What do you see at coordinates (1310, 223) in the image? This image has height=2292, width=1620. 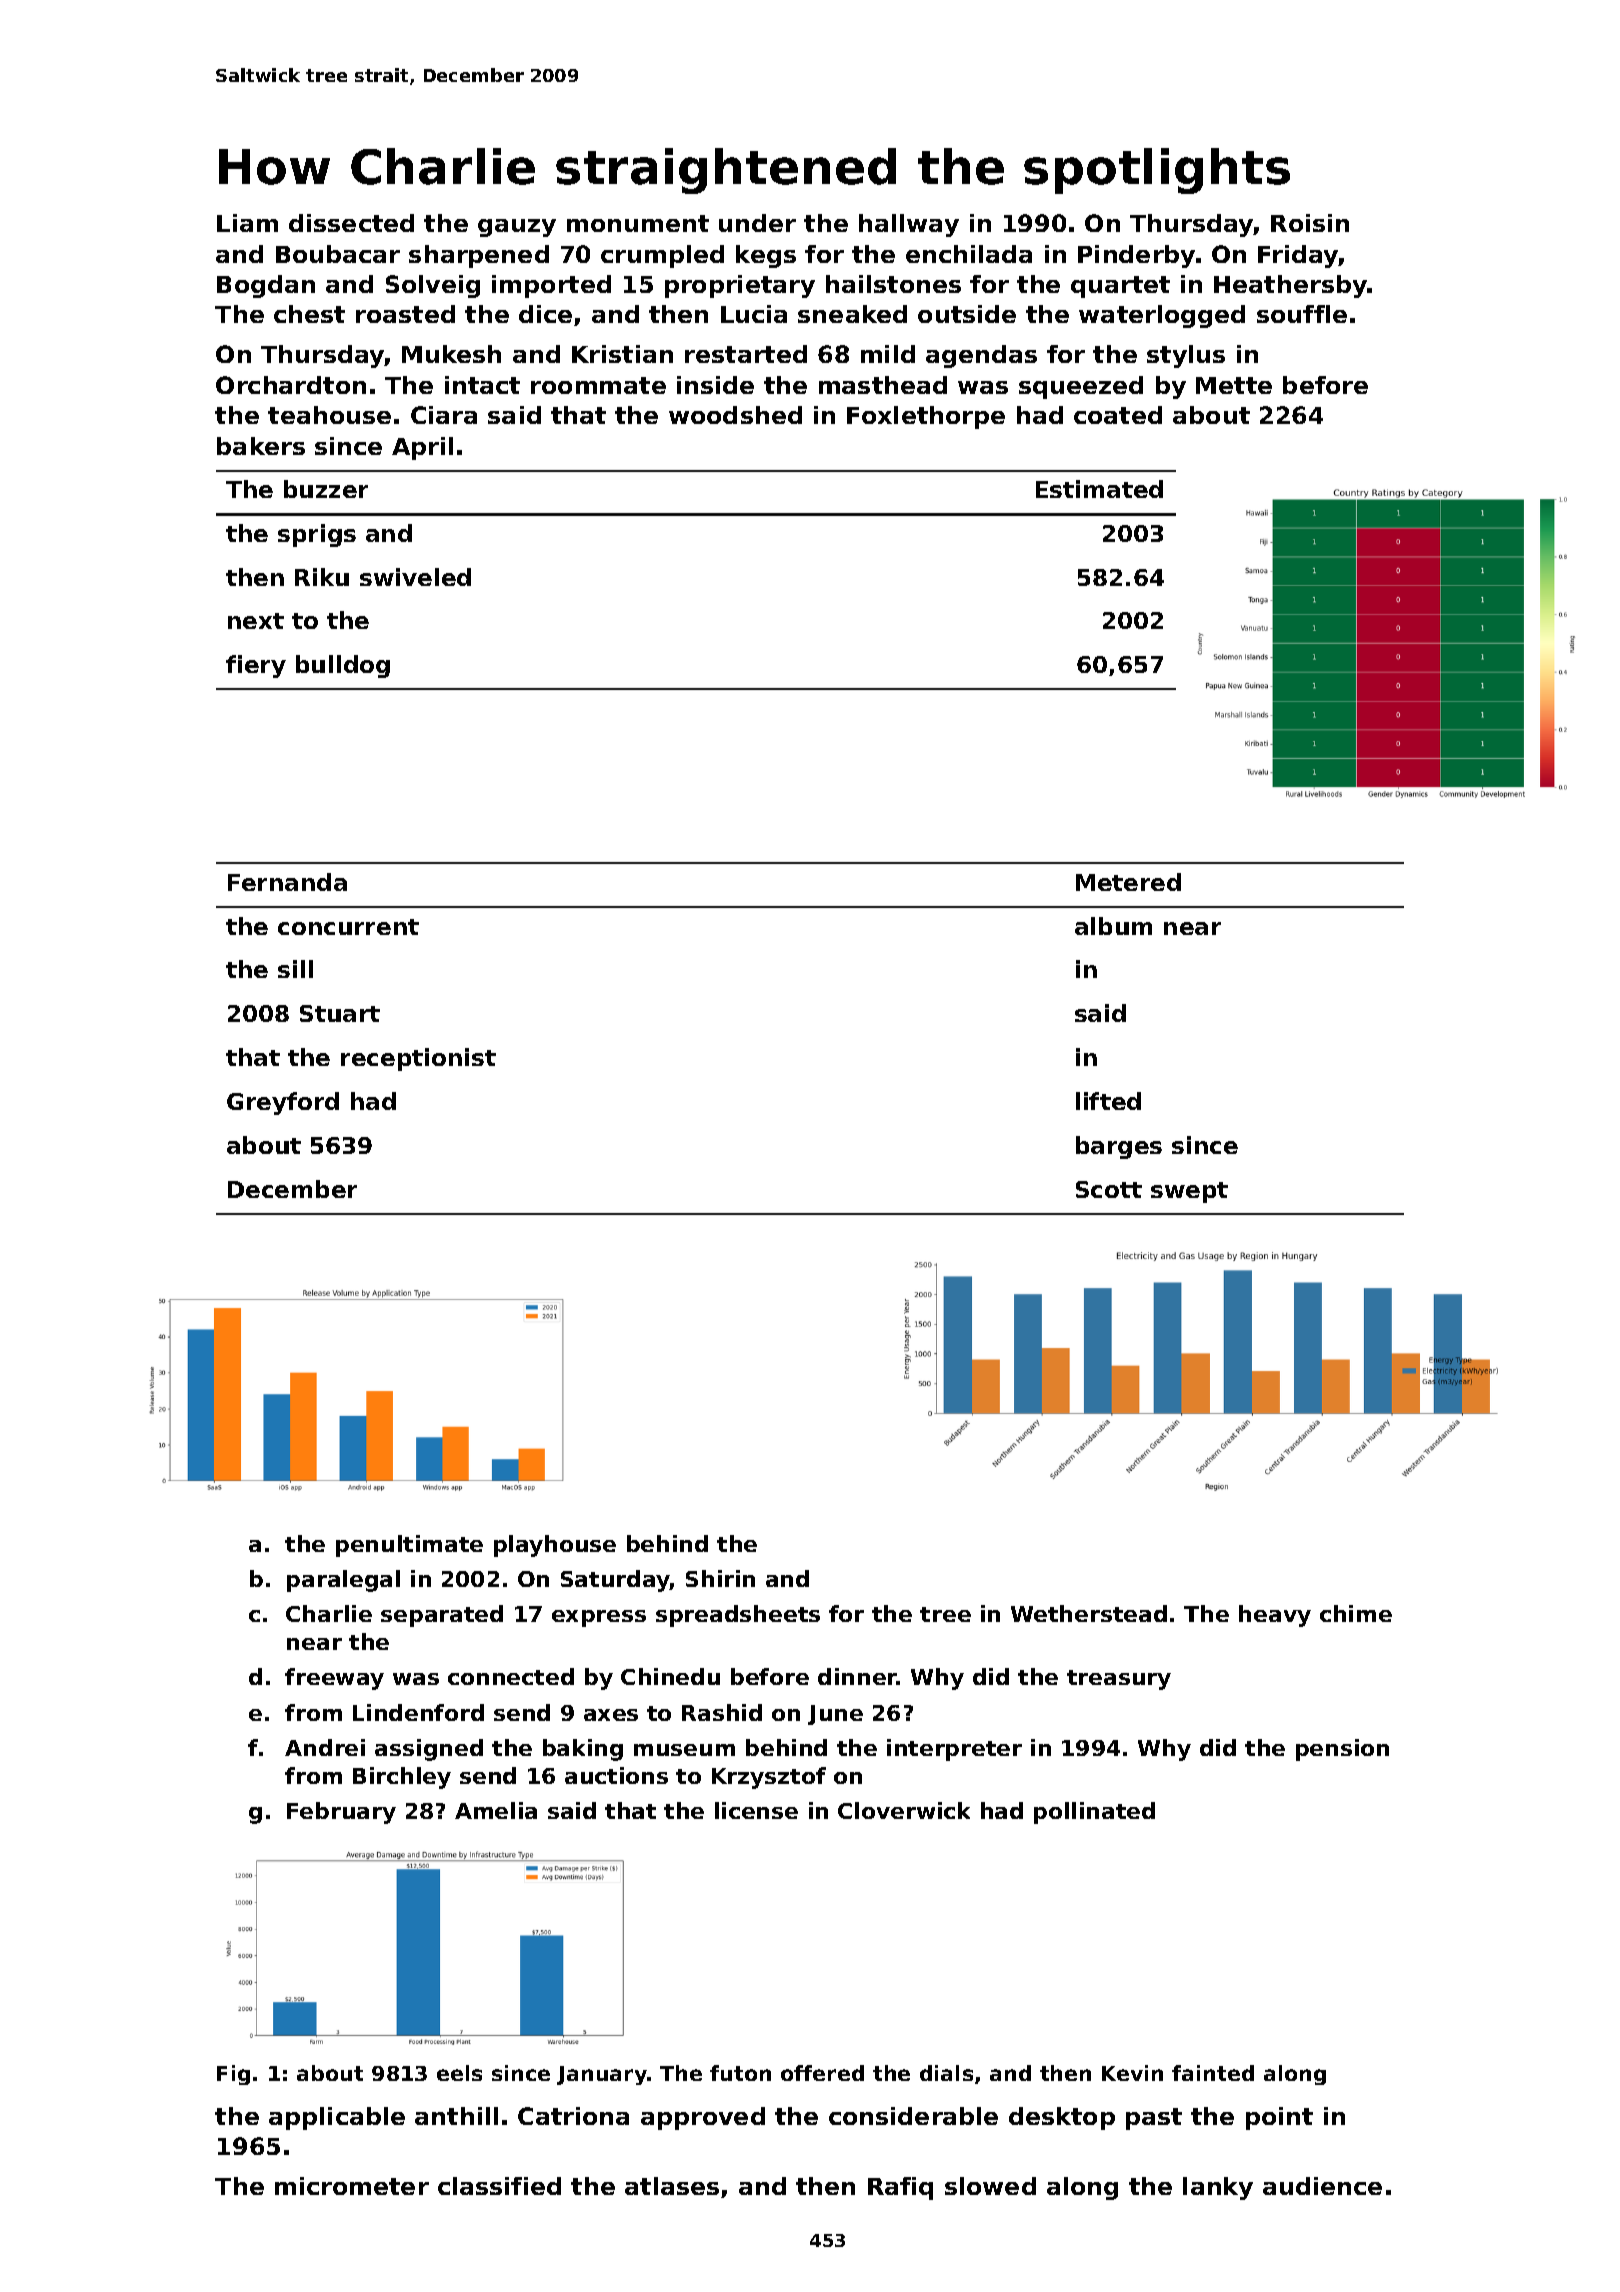 I see `Roisin` at bounding box center [1310, 223].
